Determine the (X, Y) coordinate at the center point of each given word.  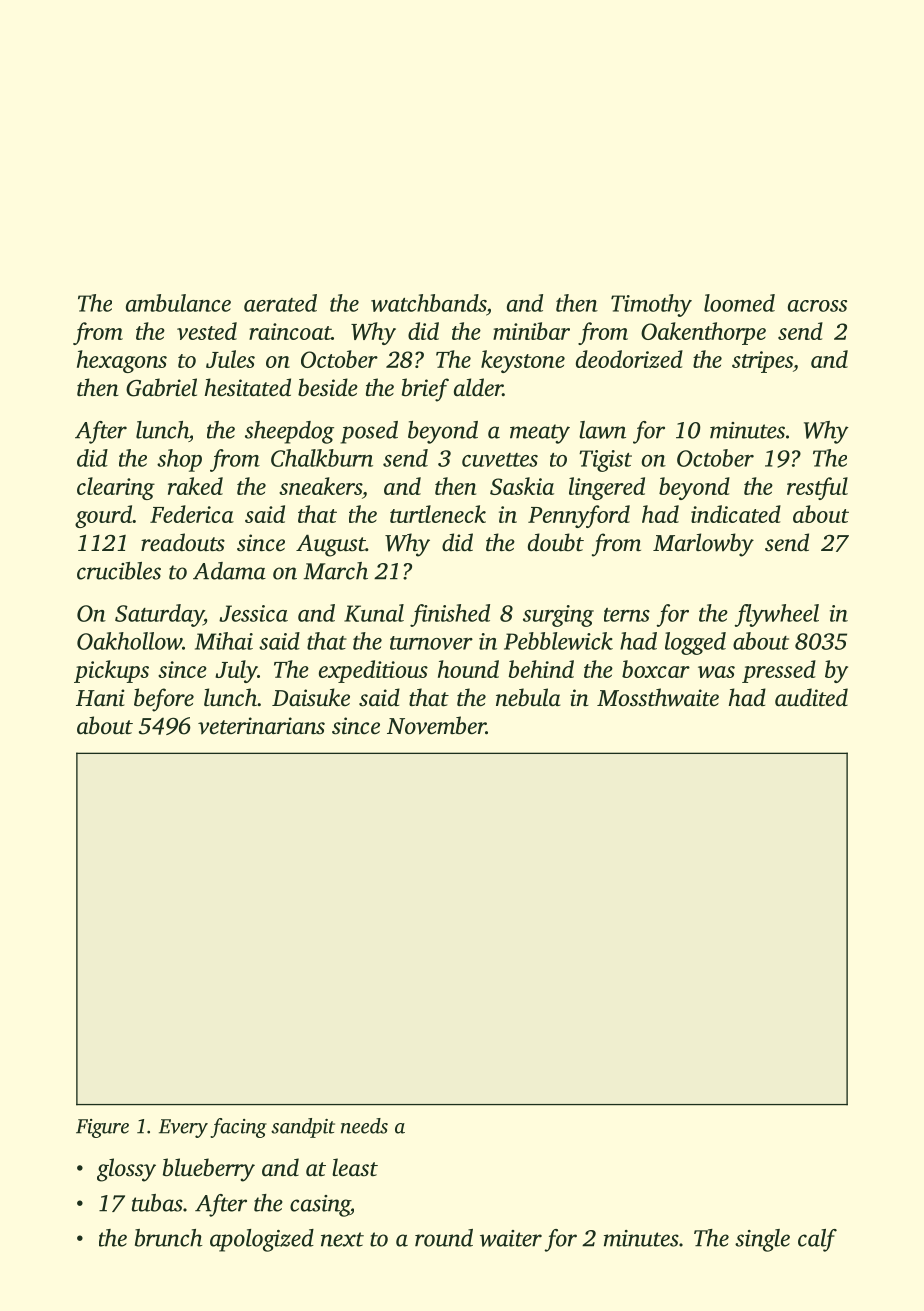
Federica (192, 514)
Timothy (651, 305)
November (436, 725)
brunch (169, 1238)
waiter (511, 1238)
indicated (736, 514)
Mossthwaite (658, 697)
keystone (523, 361)
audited (811, 697)
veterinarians (261, 726)
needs (364, 1126)
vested (207, 331)
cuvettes (500, 460)
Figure (102, 1128)
